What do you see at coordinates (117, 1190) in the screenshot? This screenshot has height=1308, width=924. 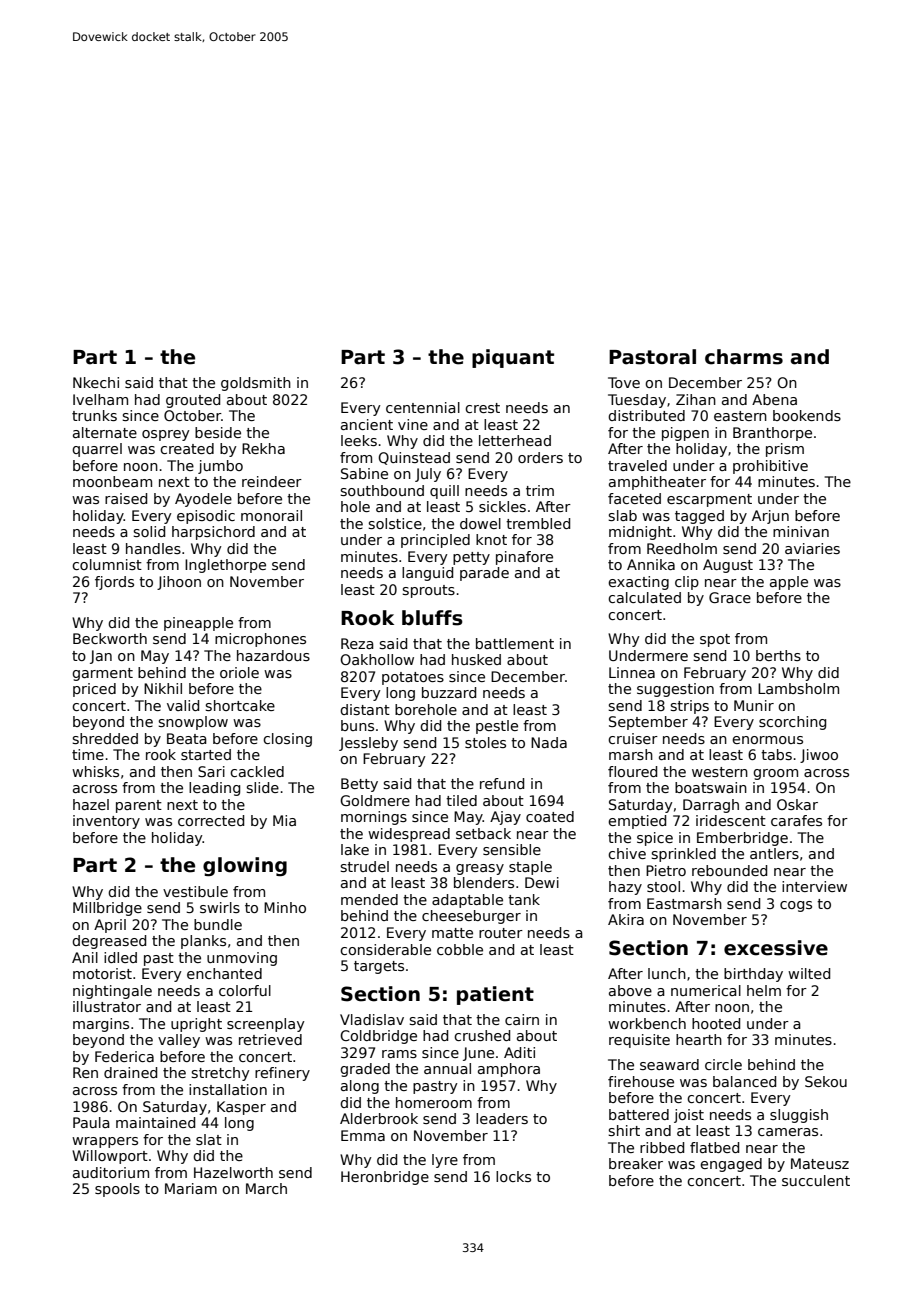 I see `spools` at bounding box center [117, 1190].
